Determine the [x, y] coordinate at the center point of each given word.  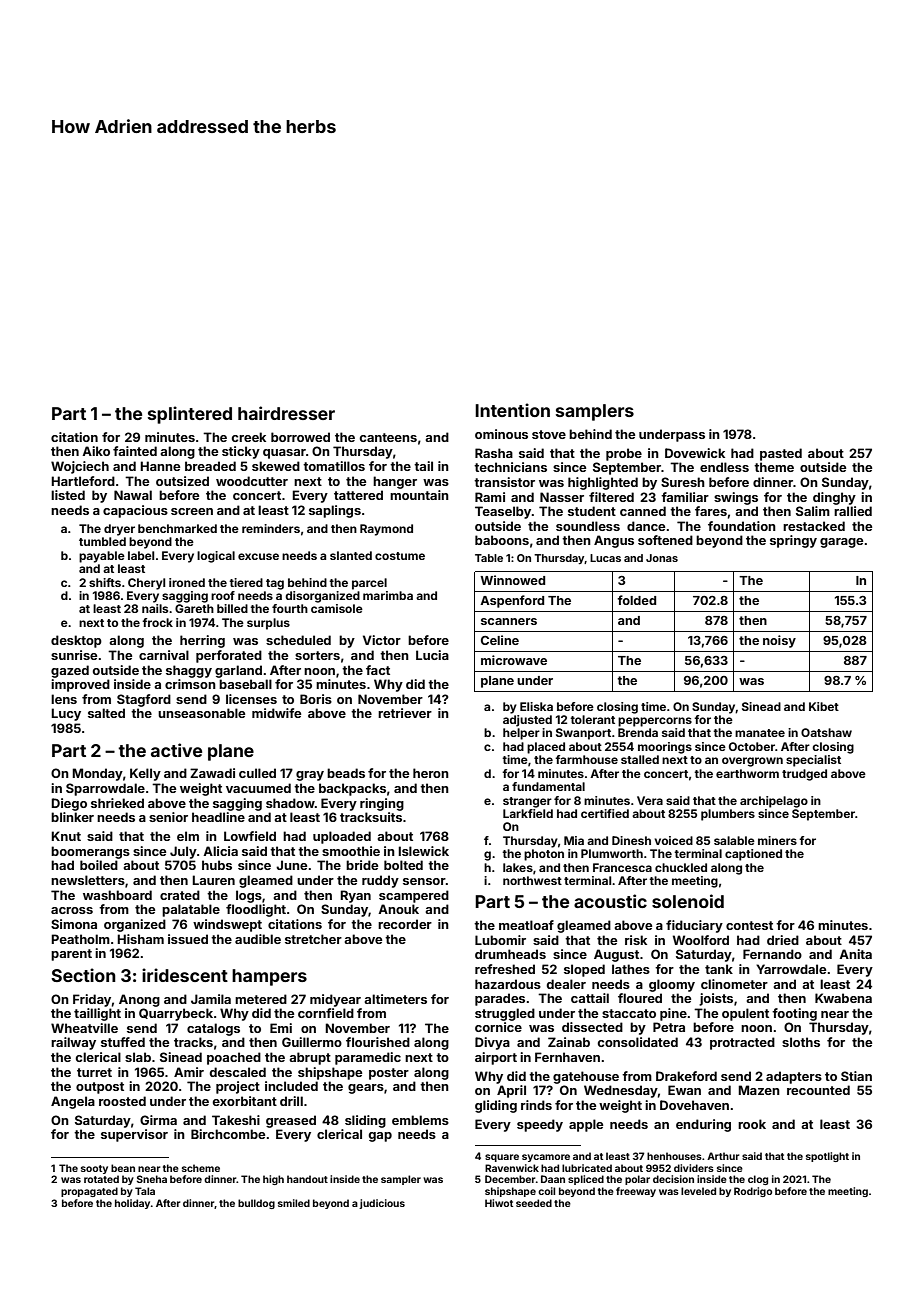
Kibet [824, 706]
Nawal [133, 495]
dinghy [834, 498]
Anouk [398, 909]
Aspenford [512, 601]
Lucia [432, 655]
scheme [201, 1168]
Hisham [140, 939]
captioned [753, 855]
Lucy [66, 714]
